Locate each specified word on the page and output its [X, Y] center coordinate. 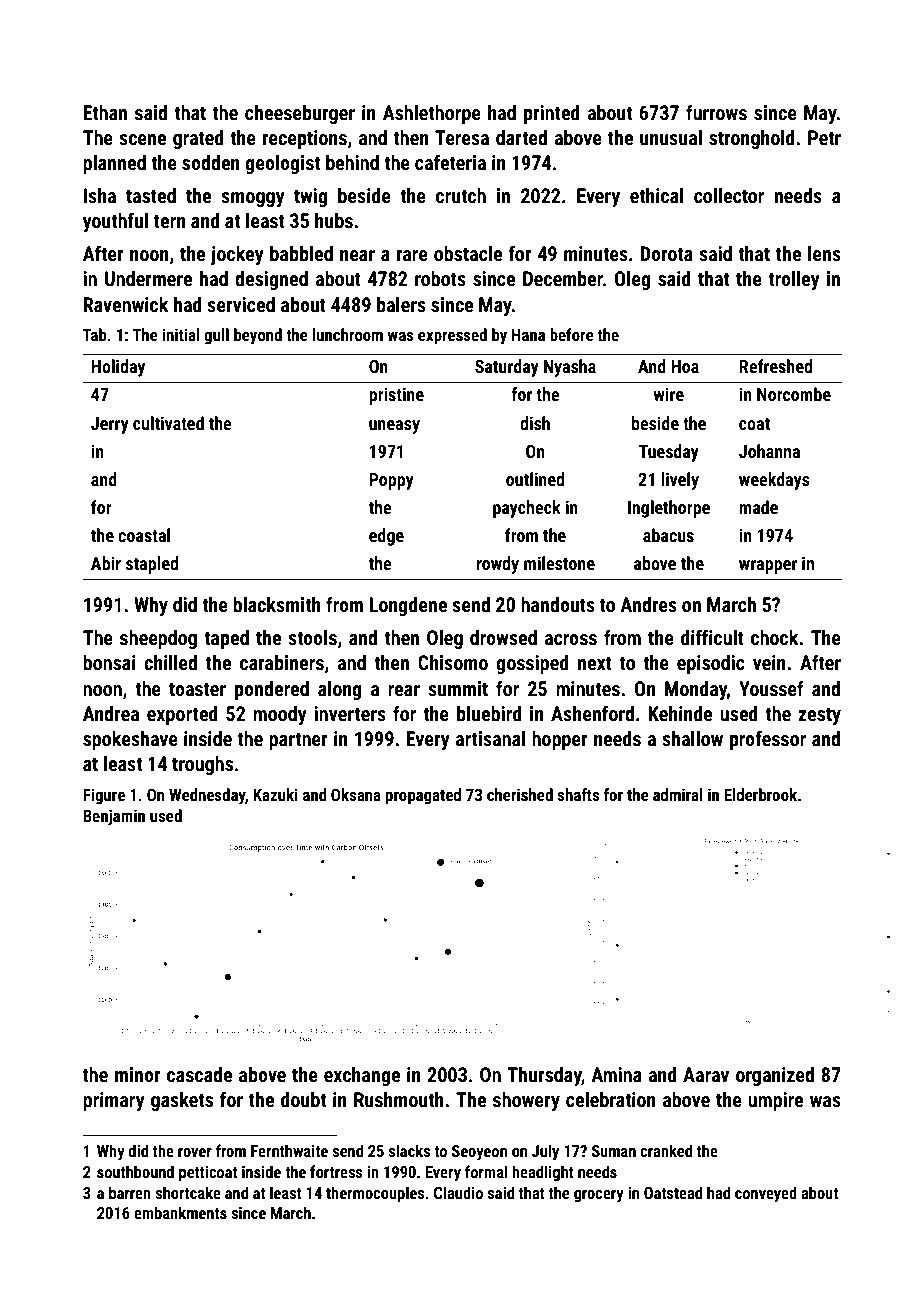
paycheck [527, 509]
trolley [794, 280]
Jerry [110, 425]
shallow [692, 738]
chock [774, 637]
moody [280, 715]
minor [138, 1074]
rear [404, 690]
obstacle [468, 253]
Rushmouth [399, 1099]
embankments [180, 1212]
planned [114, 164]
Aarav [706, 1074]
